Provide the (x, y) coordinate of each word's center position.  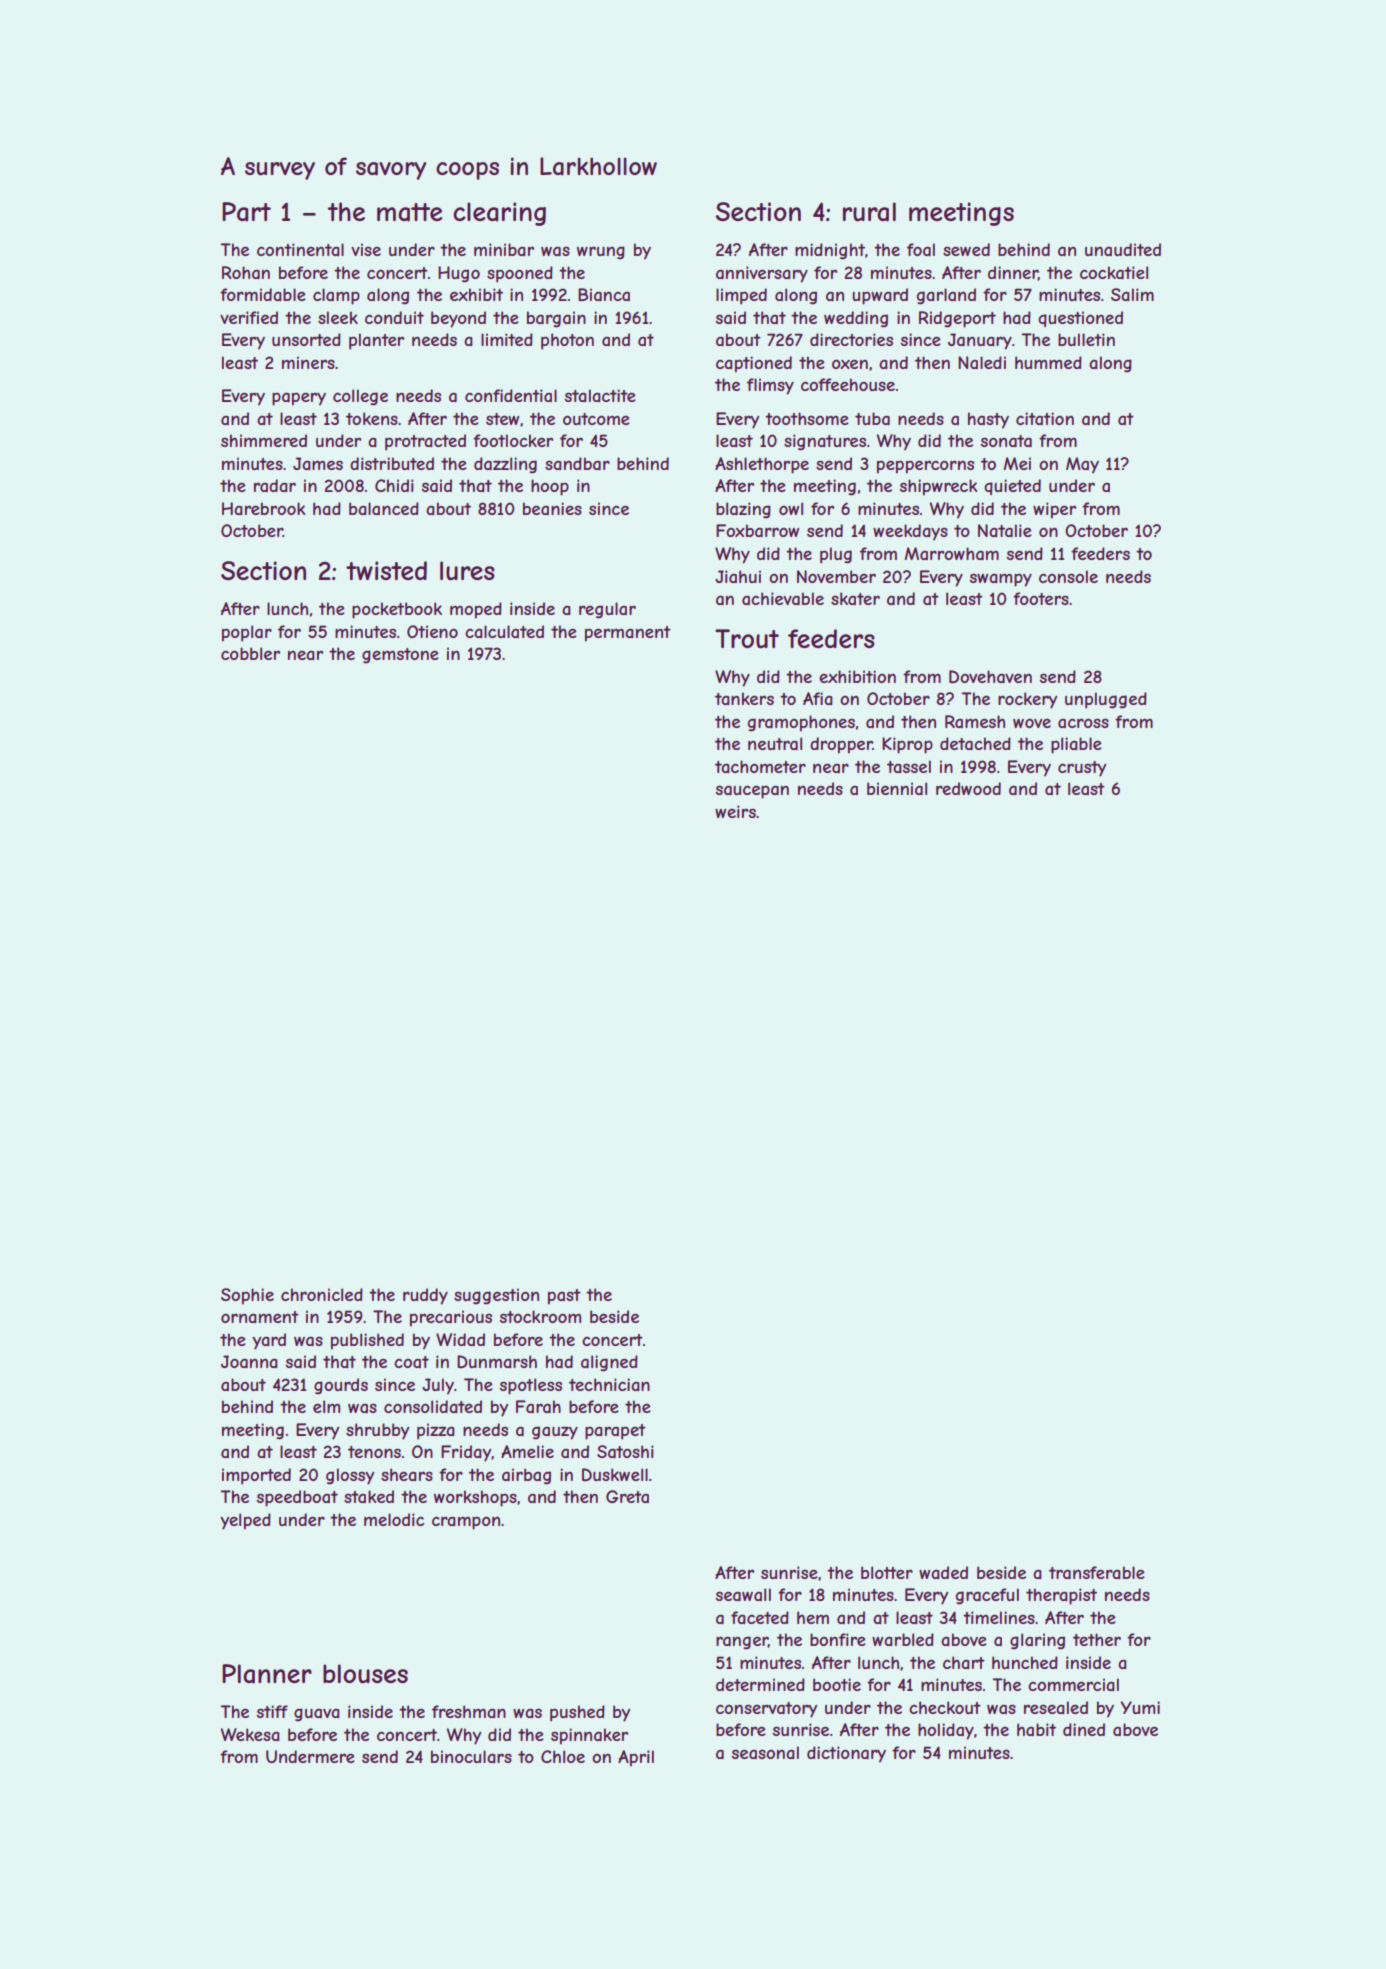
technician (609, 1384)
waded (943, 1572)
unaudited (1123, 249)
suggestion (496, 1296)
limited (507, 339)
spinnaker (589, 1736)
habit (1036, 1729)
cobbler (250, 653)
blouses (365, 1674)
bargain (556, 319)
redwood (968, 788)
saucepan (752, 792)
